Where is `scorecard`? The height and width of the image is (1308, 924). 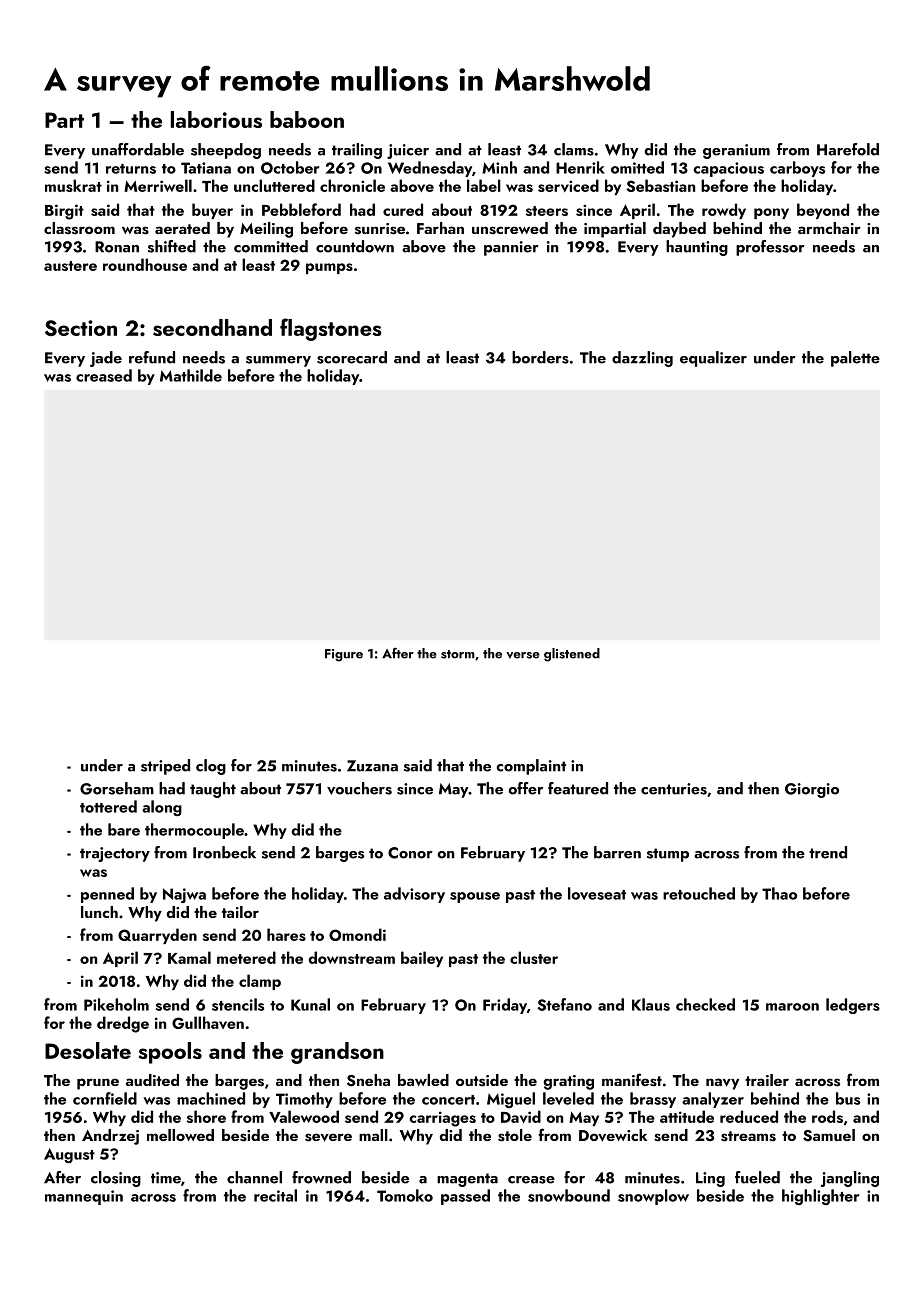
scorecard is located at coordinates (352, 357).
